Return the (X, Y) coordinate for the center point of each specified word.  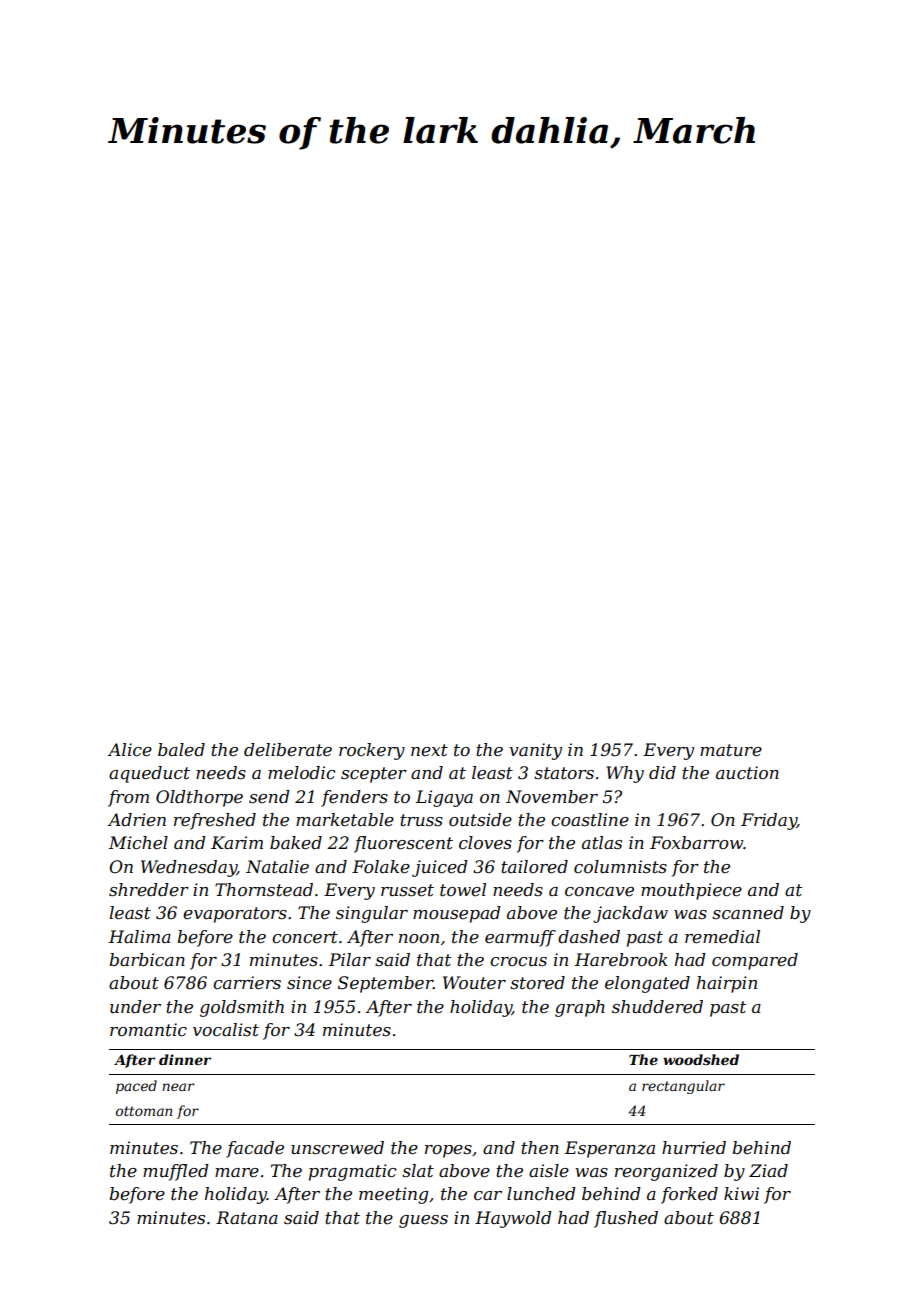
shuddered (657, 1007)
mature (731, 750)
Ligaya (444, 798)
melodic (301, 773)
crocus (518, 961)
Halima (140, 936)
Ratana (247, 1217)
